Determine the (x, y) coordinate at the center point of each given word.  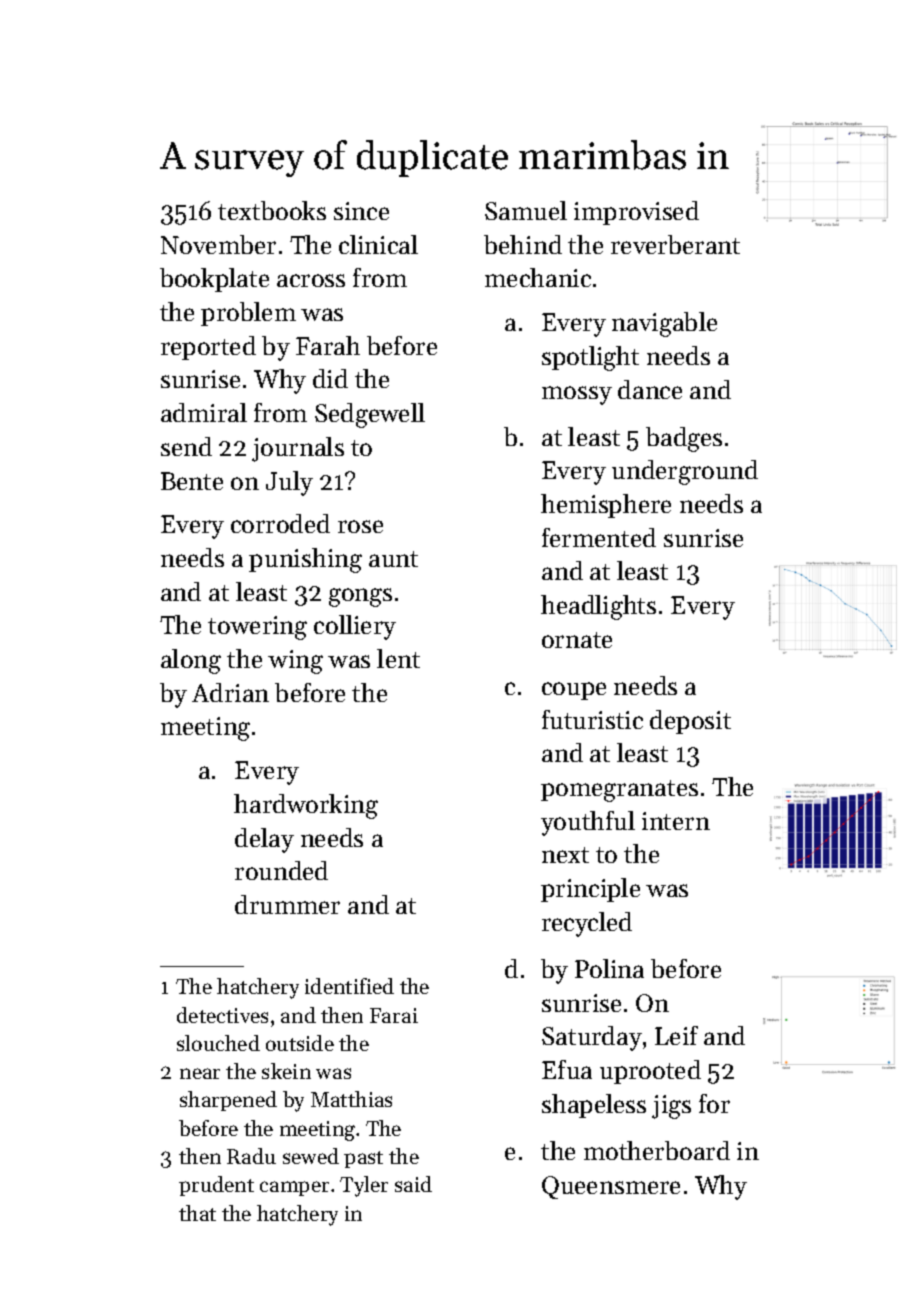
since (361, 211)
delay (264, 840)
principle (590, 890)
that (197, 1213)
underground (685, 472)
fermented (599, 537)
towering (257, 628)
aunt (393, 559)
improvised (636, 213)
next (565, 855)
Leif (676, 1035)
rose (360, 526)
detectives (222, 1015)
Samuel (526, 210)
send (186, 446)
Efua (567, 1069)
